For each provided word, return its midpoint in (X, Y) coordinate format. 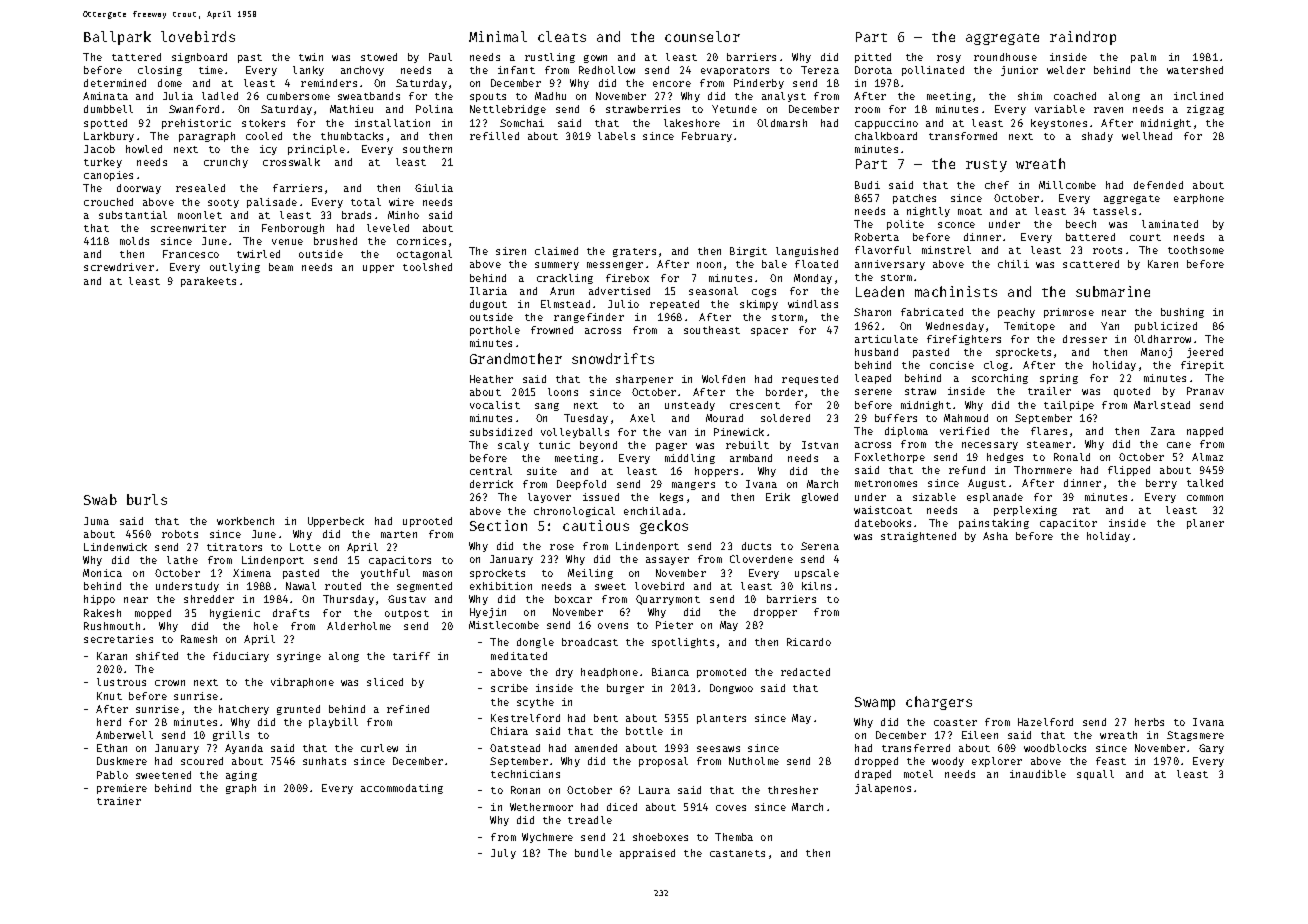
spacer (769, 332)
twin (311, 57)
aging (241, 776)
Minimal (498, 36)
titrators (234, 547)
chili (1013, 264)
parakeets (208, 282)
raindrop (1083, 38)
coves (731, 808)
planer (1205, 524)
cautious (596, 525)
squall (1095, 775)
